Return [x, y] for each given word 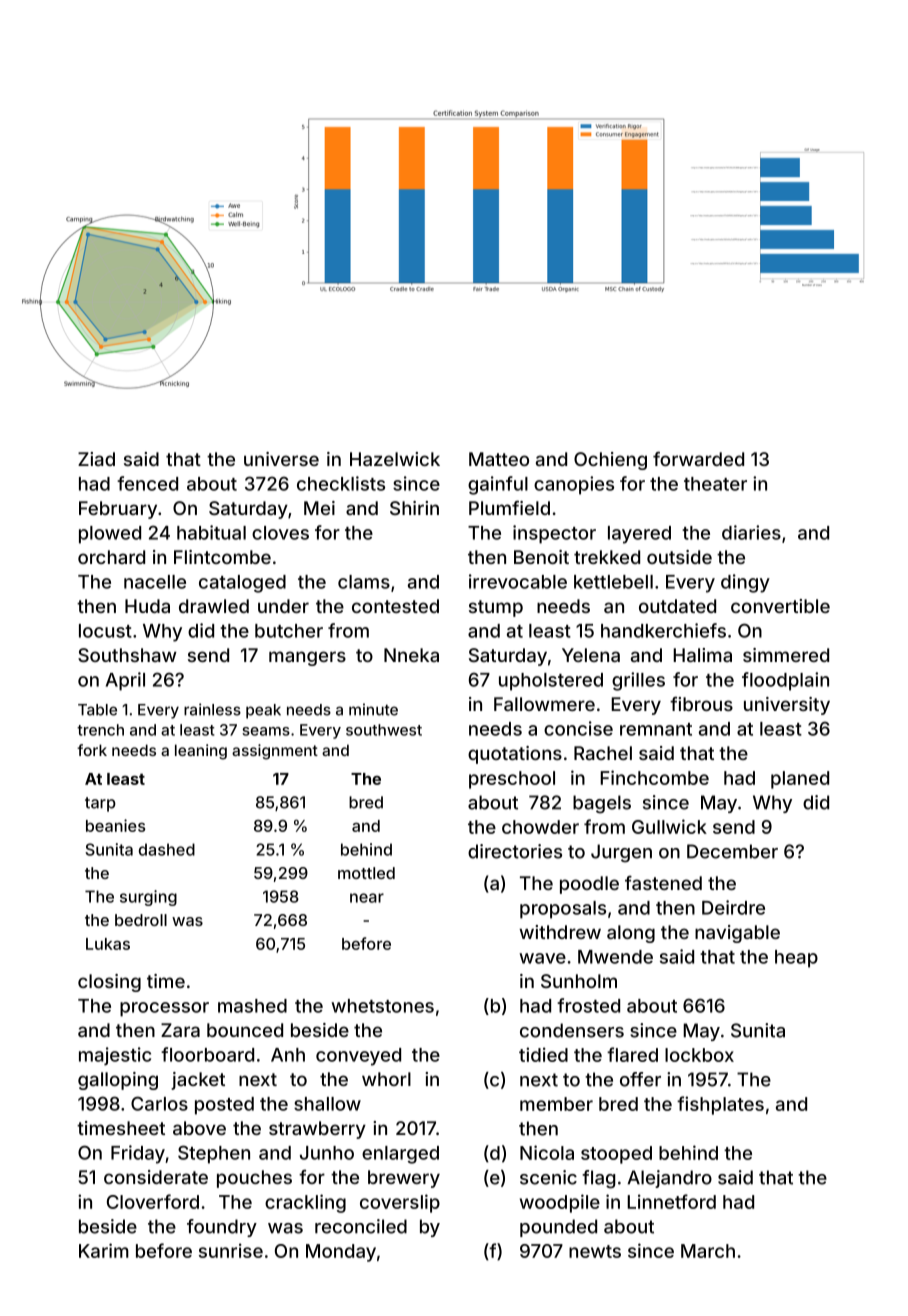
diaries [751, 532]
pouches [254, 1179]
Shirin [414, 508]
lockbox [699, 1055]
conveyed [358, 1057]
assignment [275, 752]
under [283, 606]
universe [281, 459]
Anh [288, 1055]
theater [715, 484]
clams [364, 582]
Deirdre [733, 907]
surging [148, 898]
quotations [515, 755]
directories [515, 851]
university [787, 706]
